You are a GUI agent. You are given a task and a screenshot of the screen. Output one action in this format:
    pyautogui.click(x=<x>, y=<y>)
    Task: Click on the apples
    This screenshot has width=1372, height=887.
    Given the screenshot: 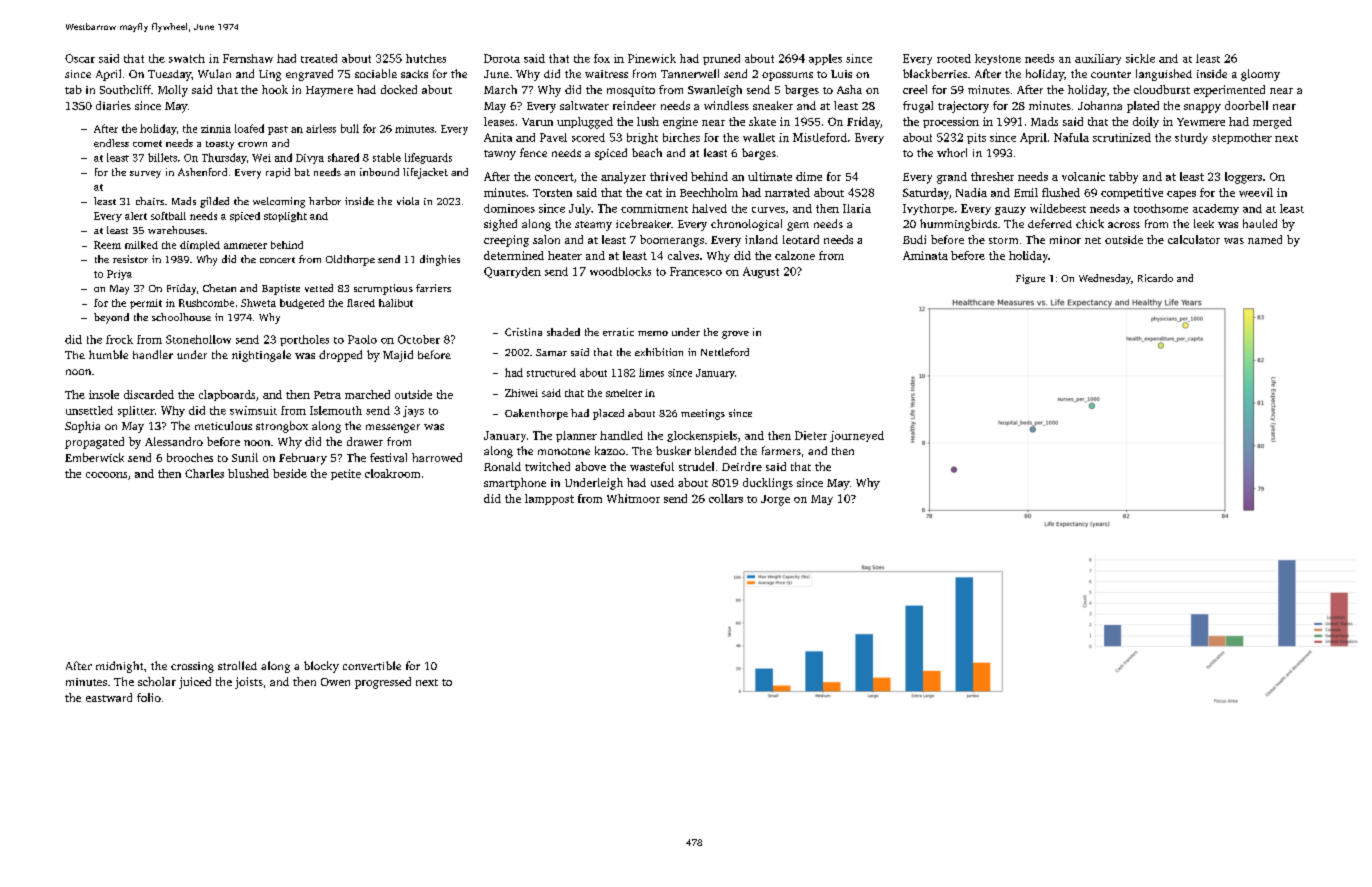 What is the action you would take?
    pyautogui.click(x=825, y=59)
